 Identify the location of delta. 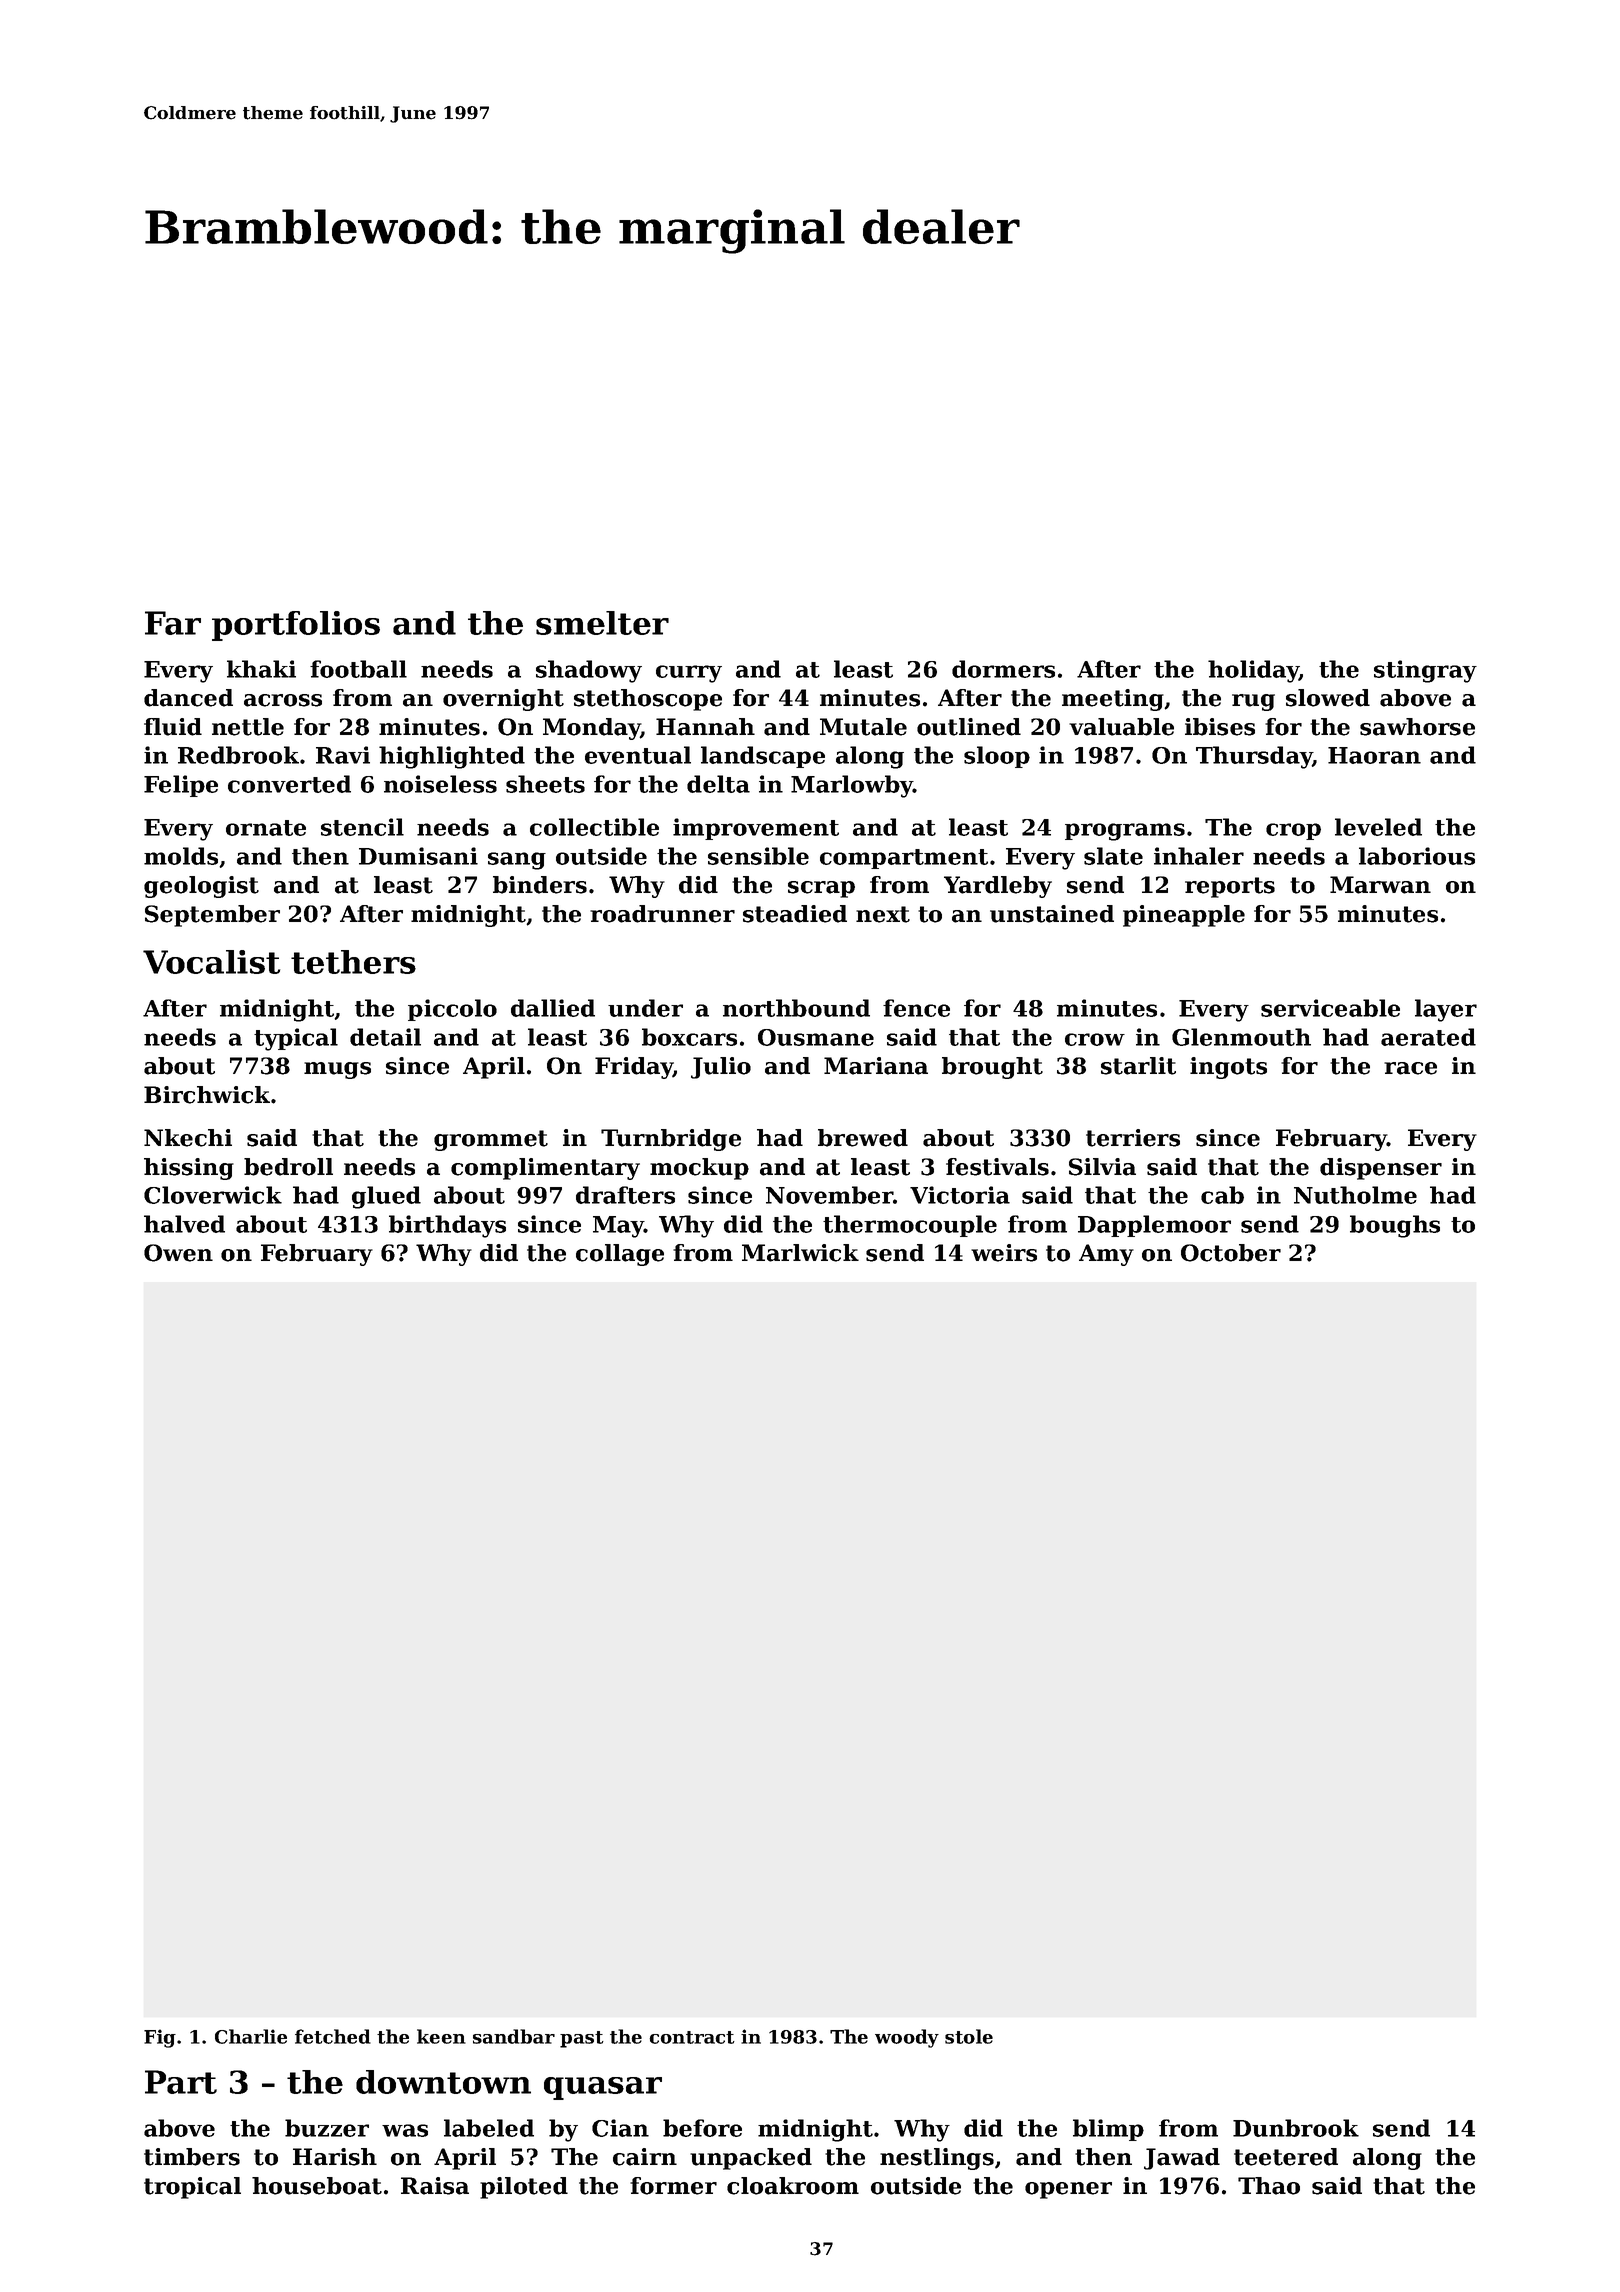
(718, 784).
